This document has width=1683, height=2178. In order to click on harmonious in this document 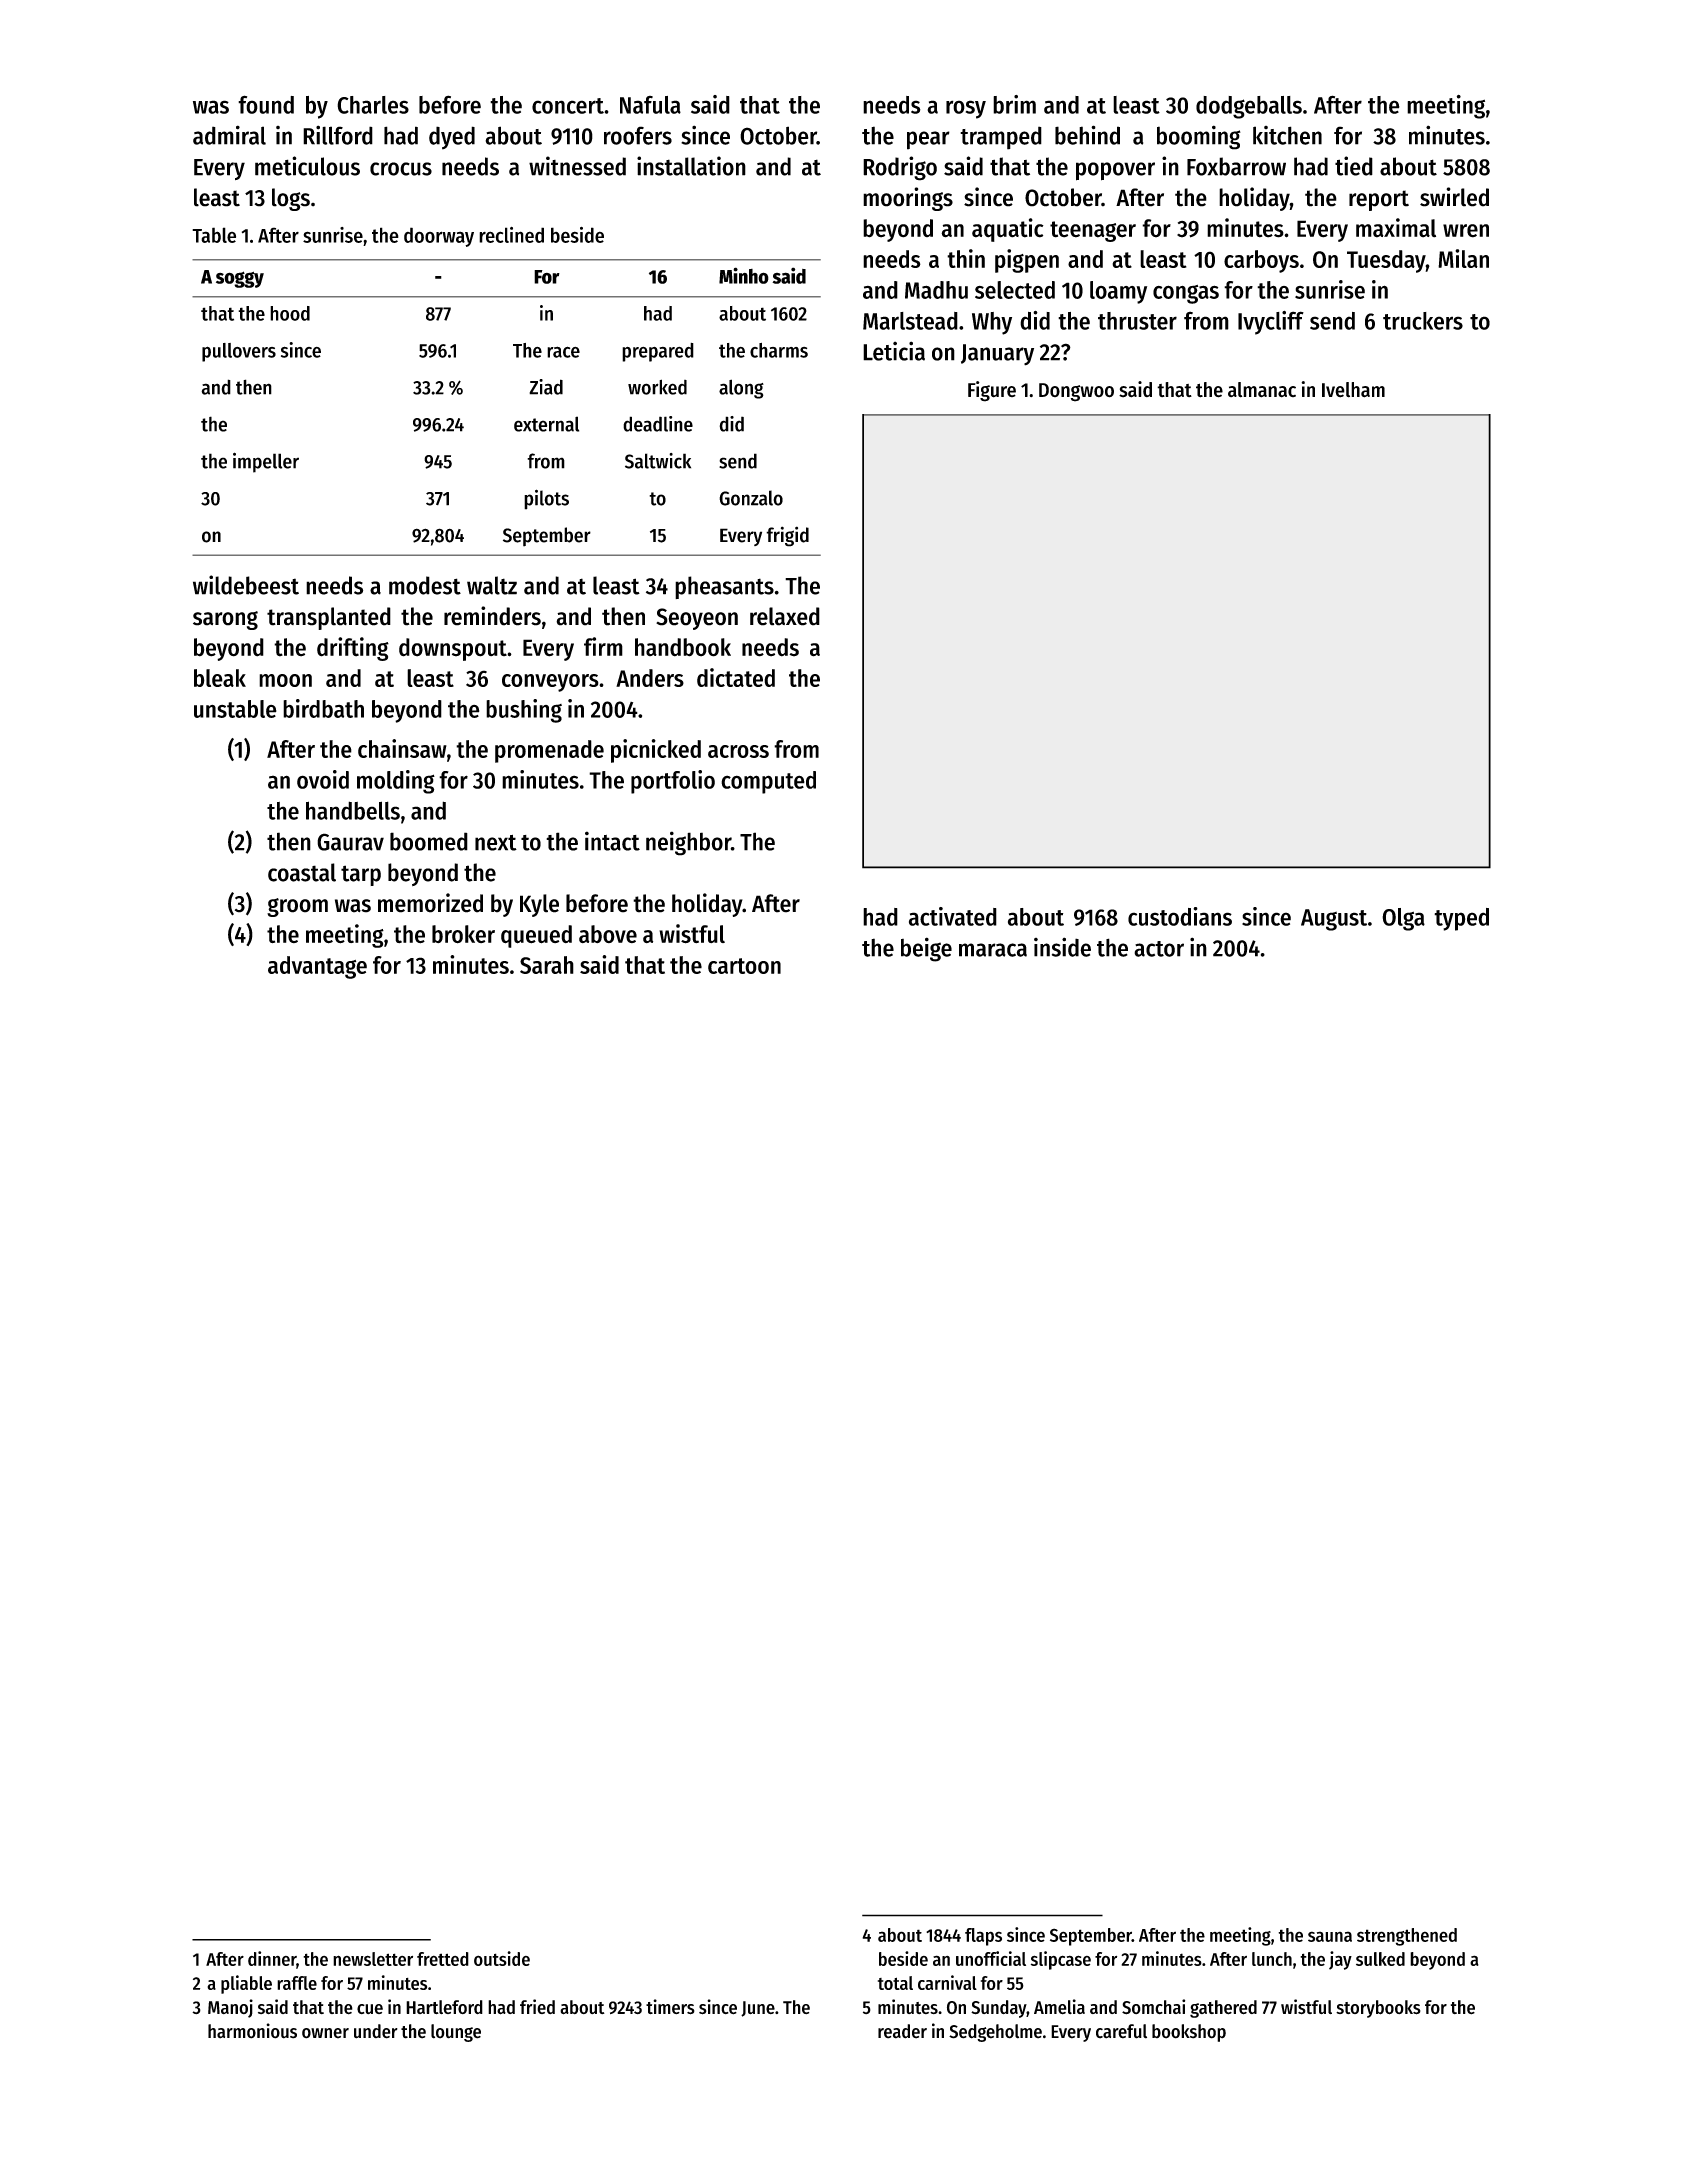, I will do `click(252, 2031)`.
